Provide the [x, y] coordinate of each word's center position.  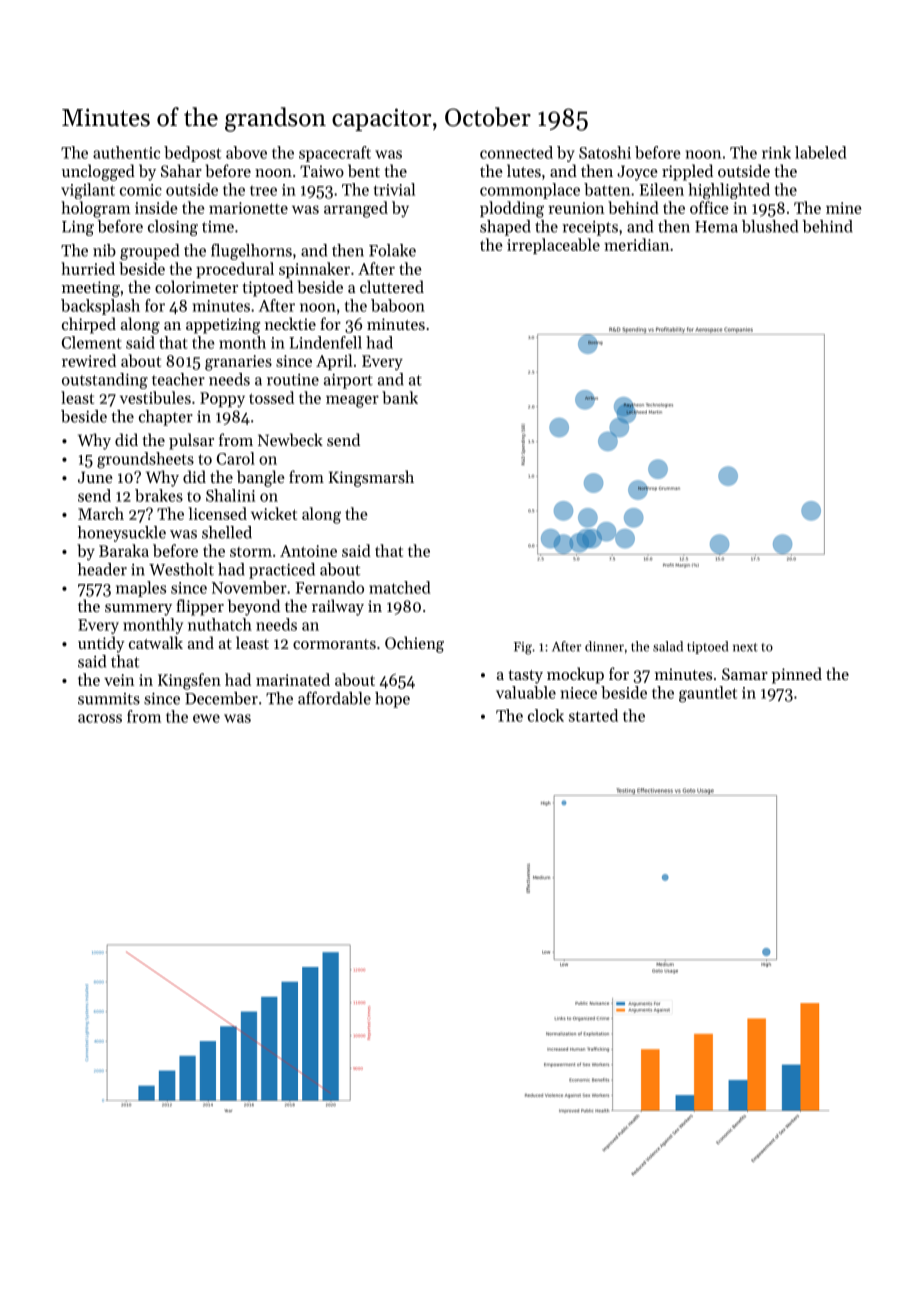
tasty [525, 677]
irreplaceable [553, 246]
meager [352, 401]
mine [843, 208]
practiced [282, 571]
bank [400, 397]
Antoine [308, 551]
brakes [159, 495]
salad [668, 646]
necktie [290, 323]
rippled [687, 172]
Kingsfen [189, 681]
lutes [524, 170]
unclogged [98, 172]
